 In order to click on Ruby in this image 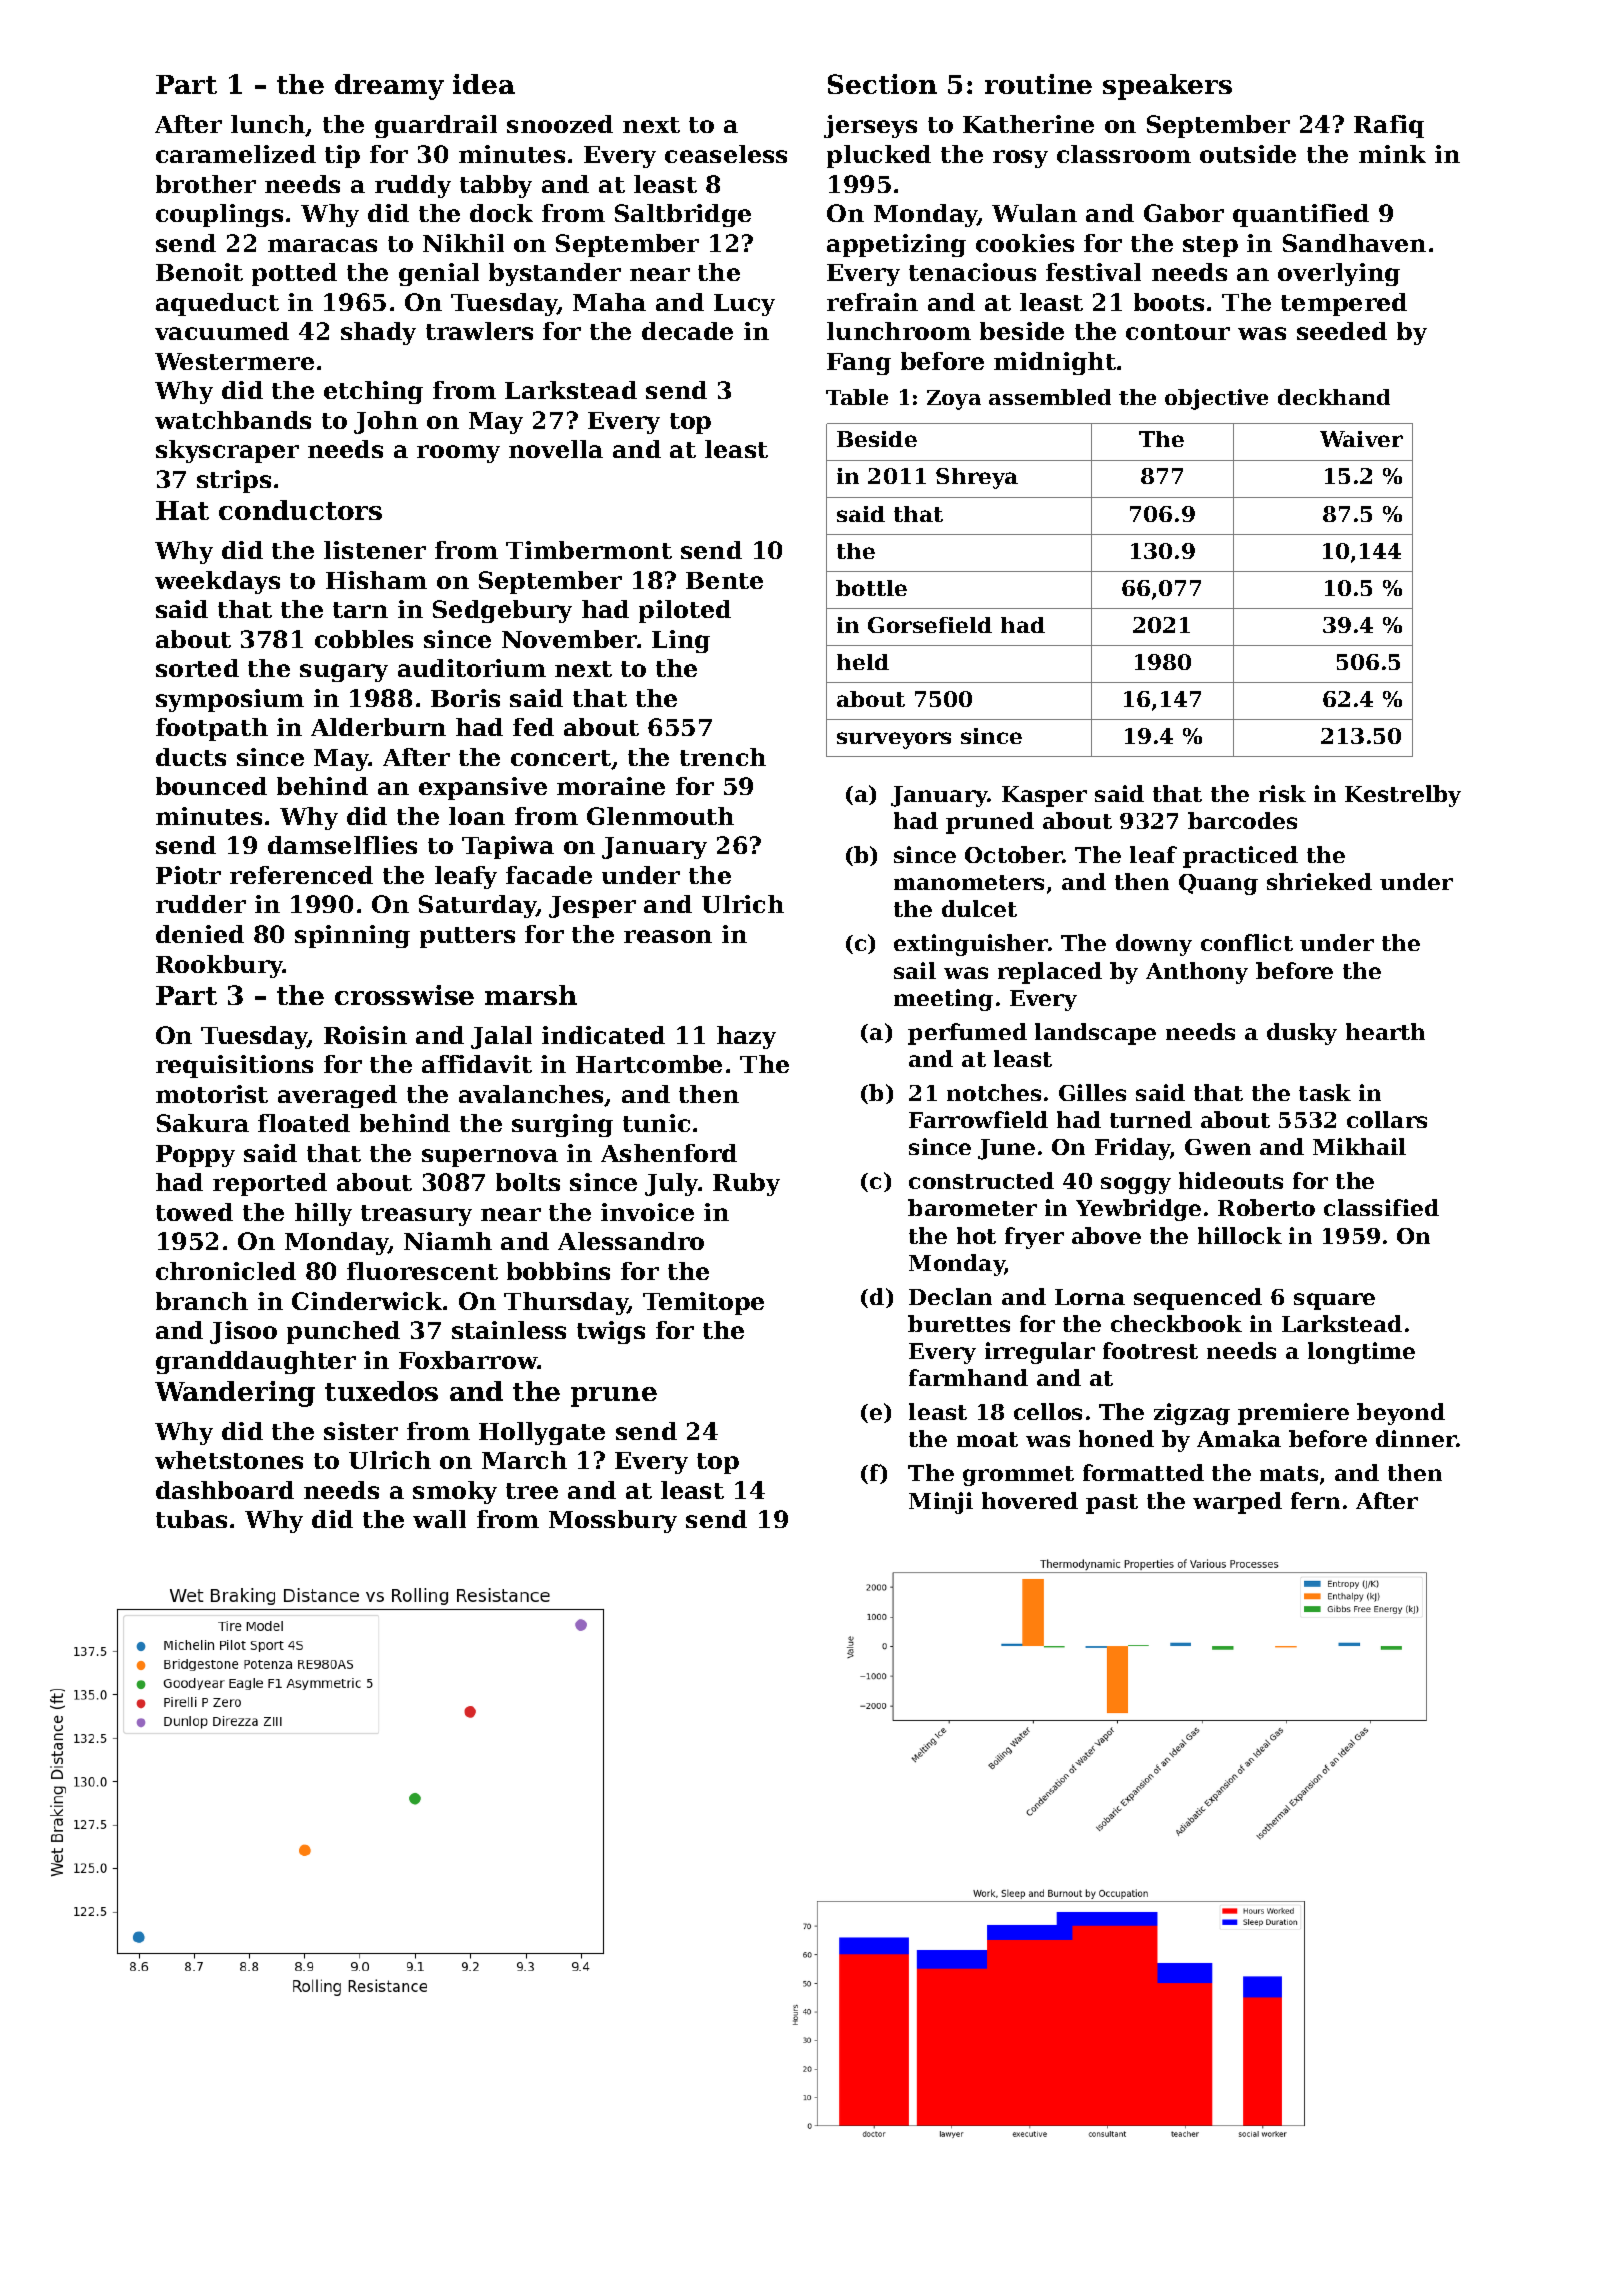, I will do `click(746, 1184)`.
